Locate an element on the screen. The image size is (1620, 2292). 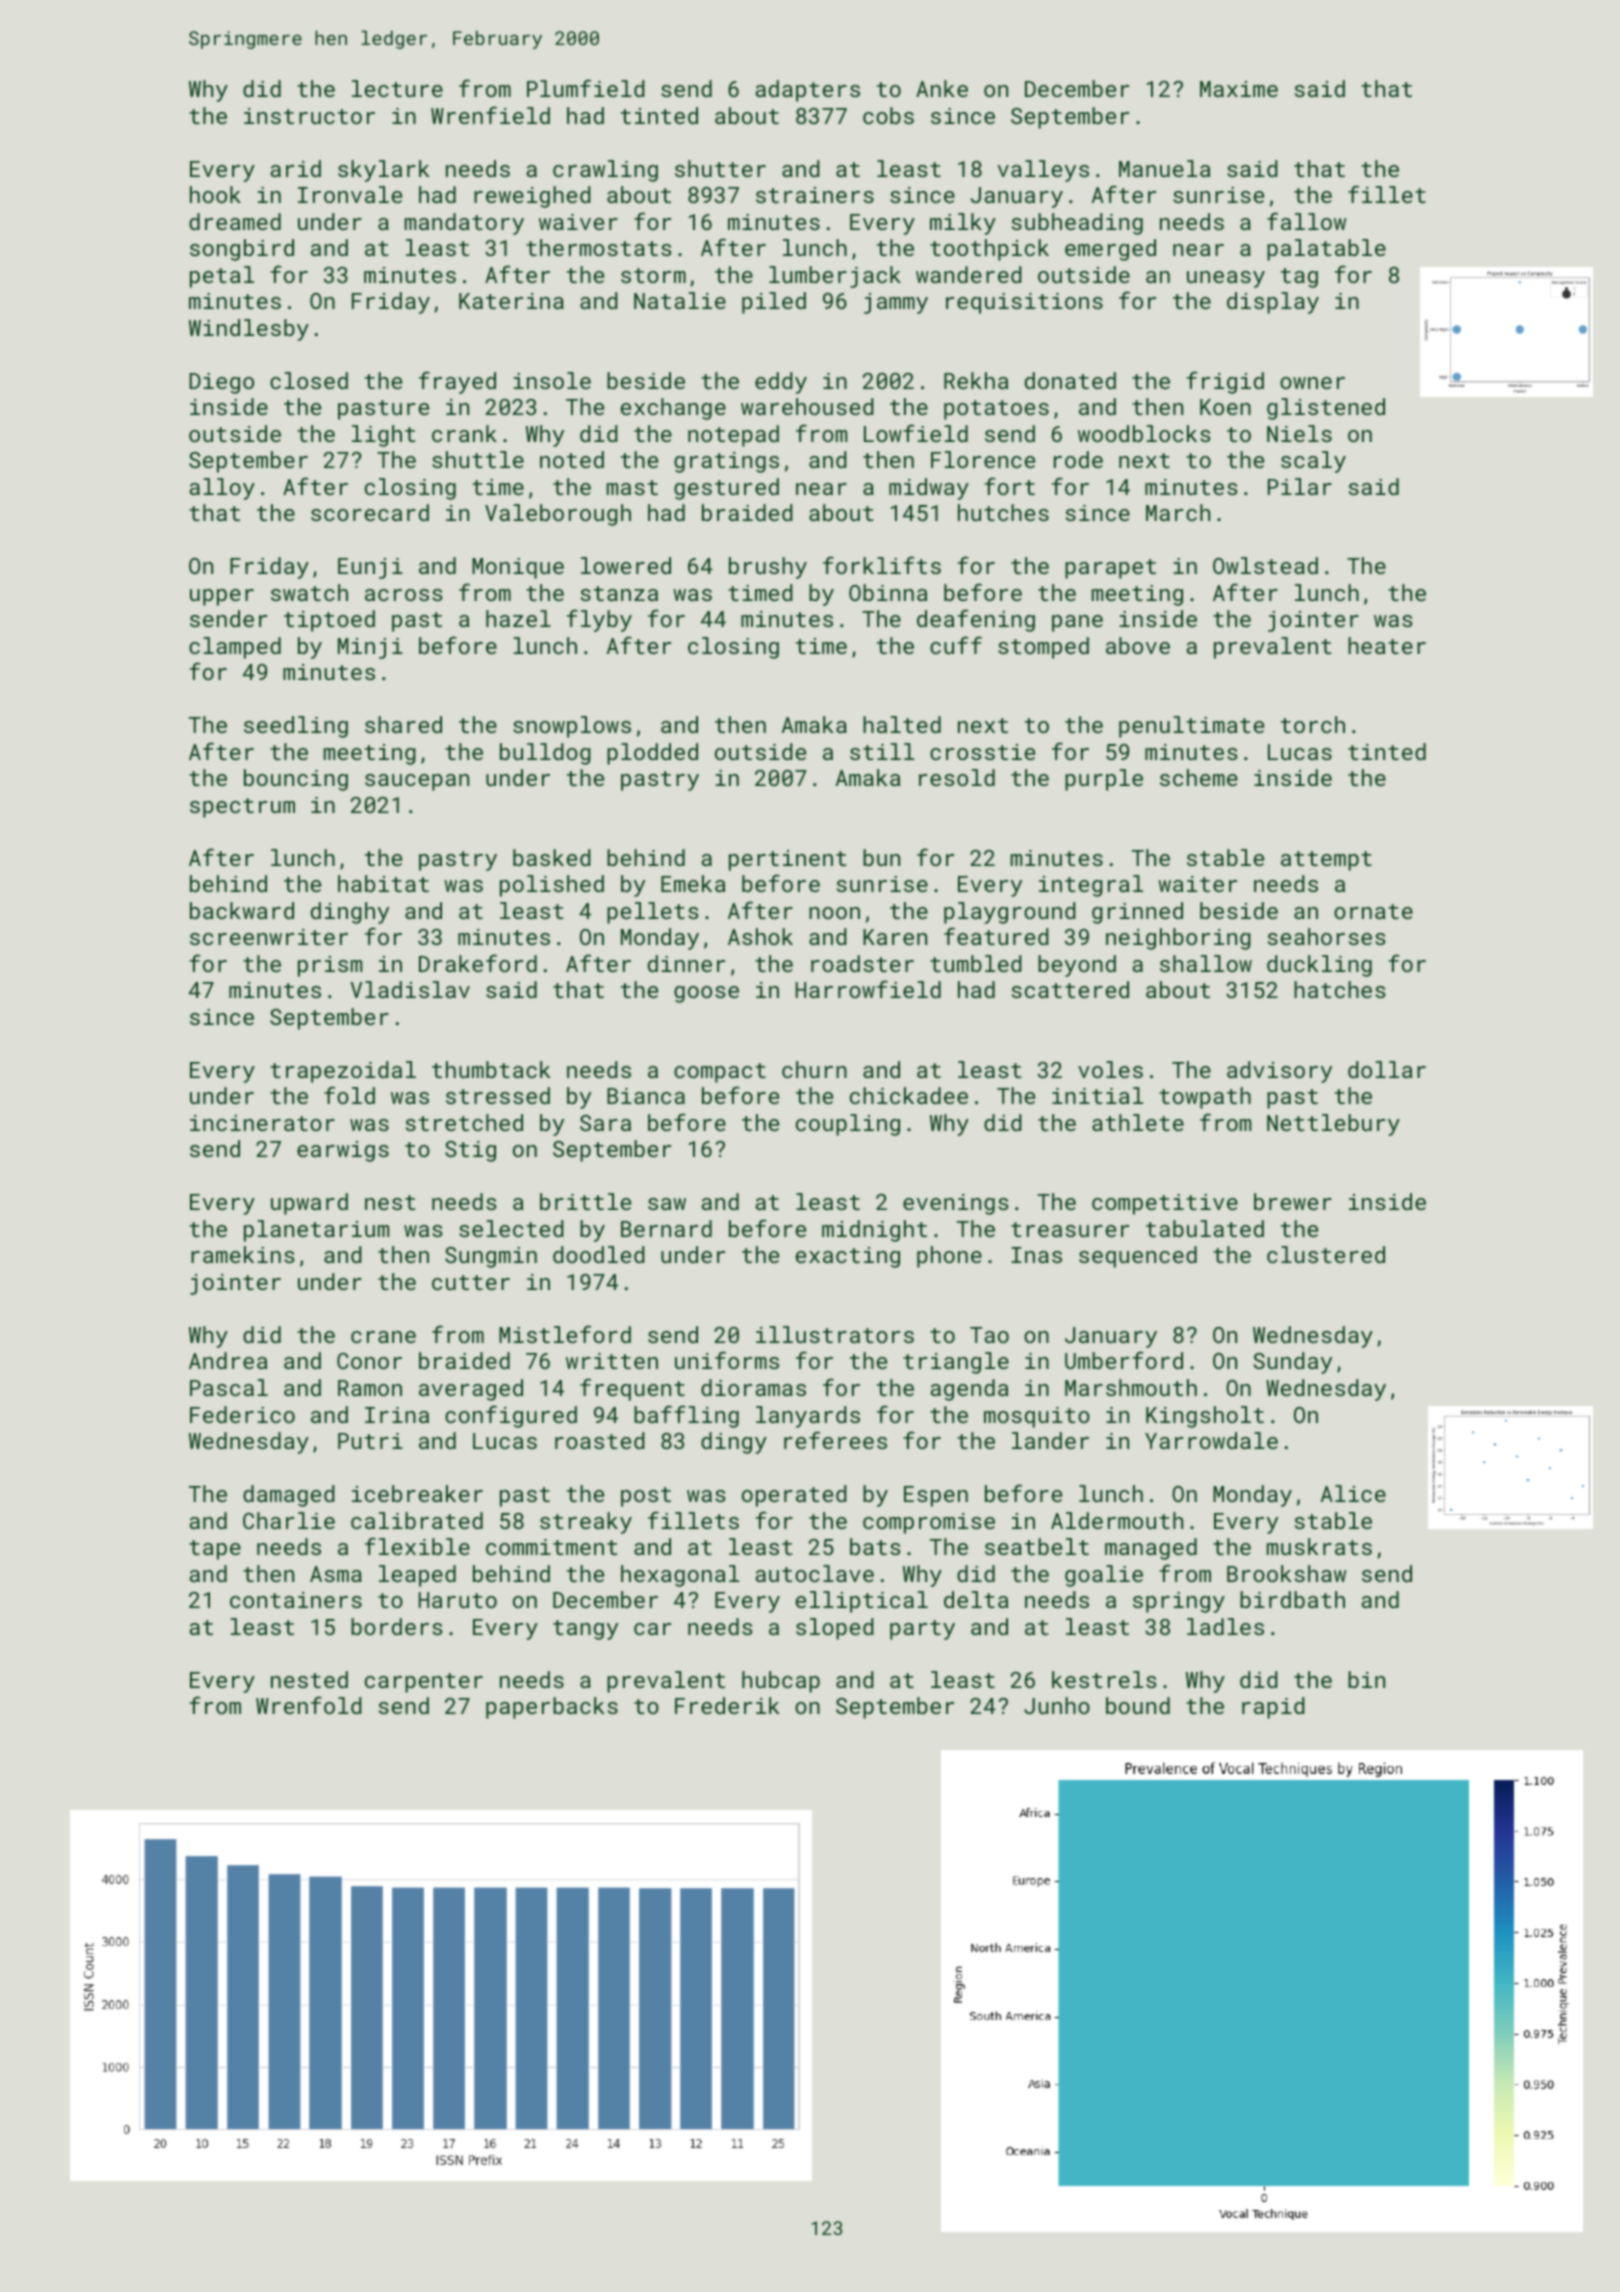
Irina is located at coordinates (397, 1415).
